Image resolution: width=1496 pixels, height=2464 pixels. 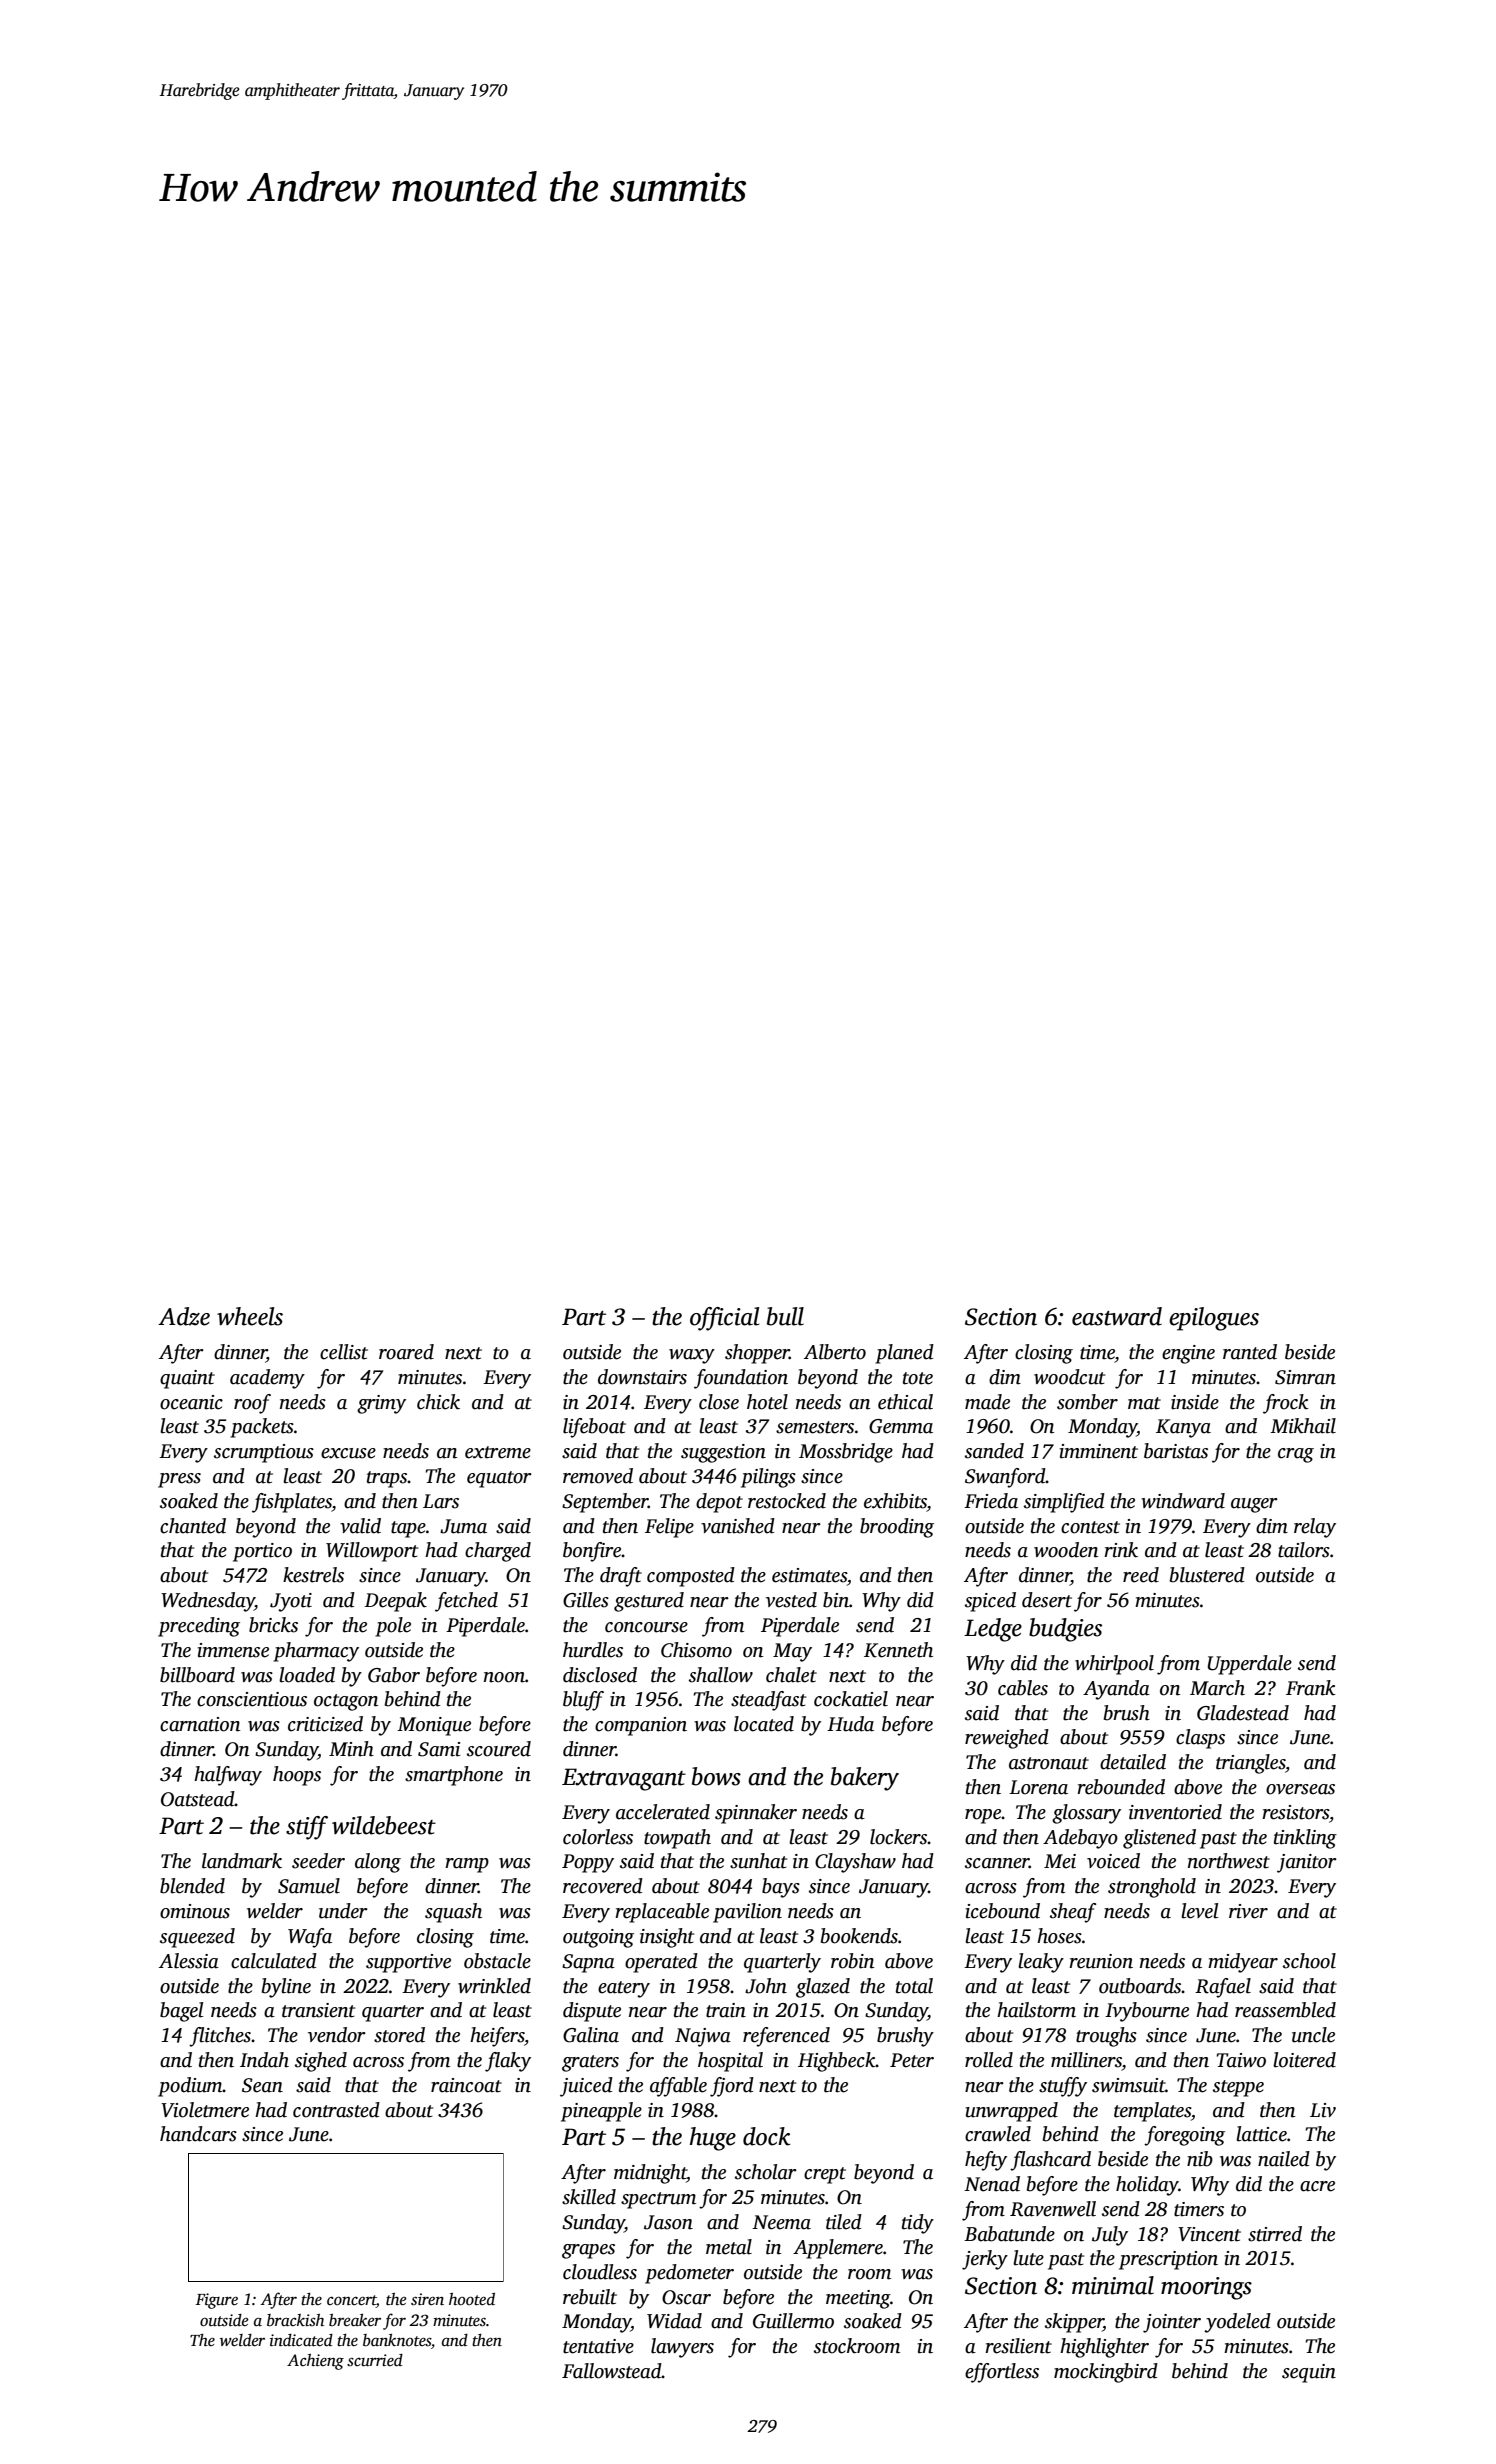 I want to click on Violetmere, so click(x=205, y=2110).
